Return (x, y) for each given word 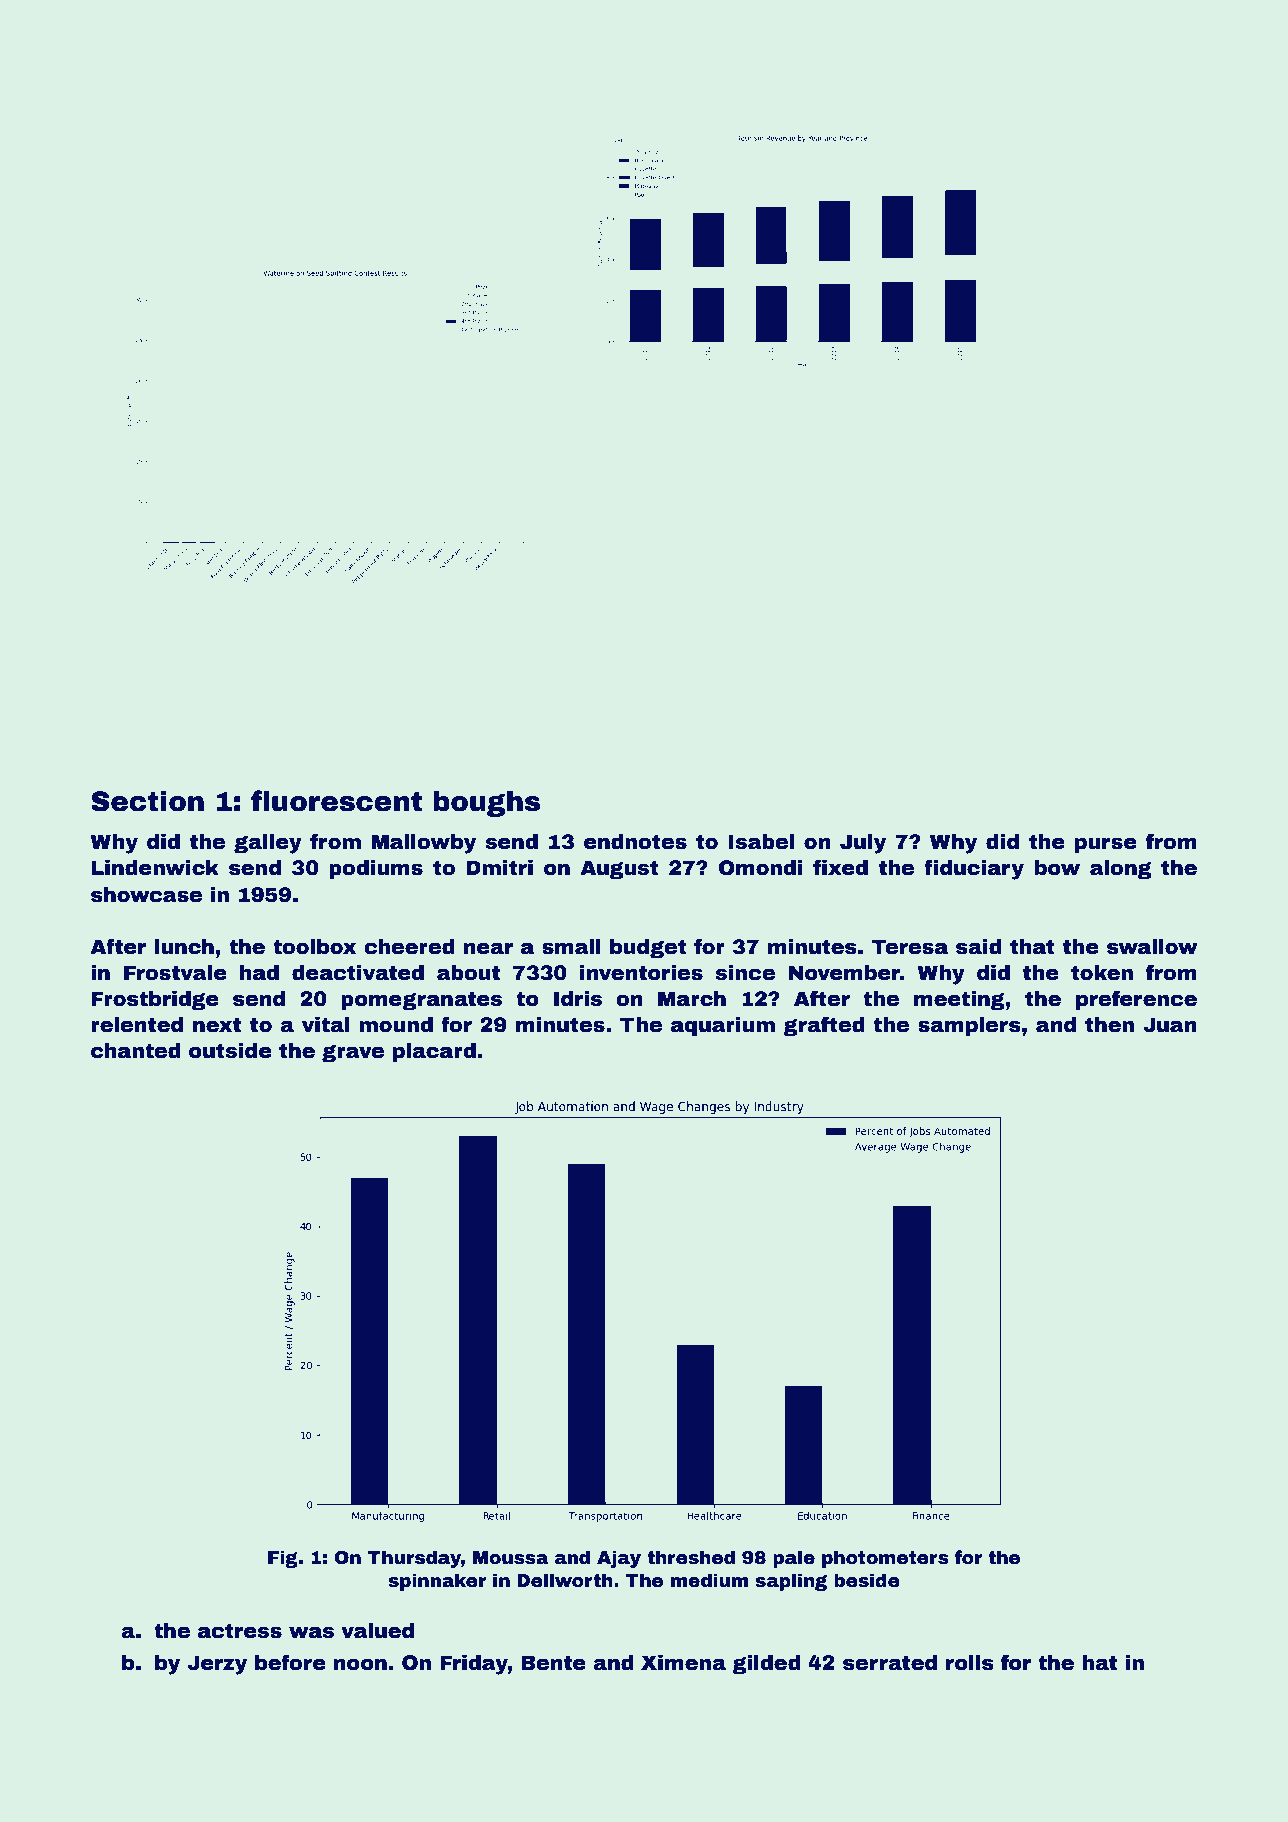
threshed (691, 1557)
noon (360, 1664)
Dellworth (565, 1580)
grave (353, 1053)
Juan (1170, 1025)
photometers (885, 1559)
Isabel (761, 842)
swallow (1152, 947)
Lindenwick (155, 868)
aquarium (723, 1026)
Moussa (511, 1558)
